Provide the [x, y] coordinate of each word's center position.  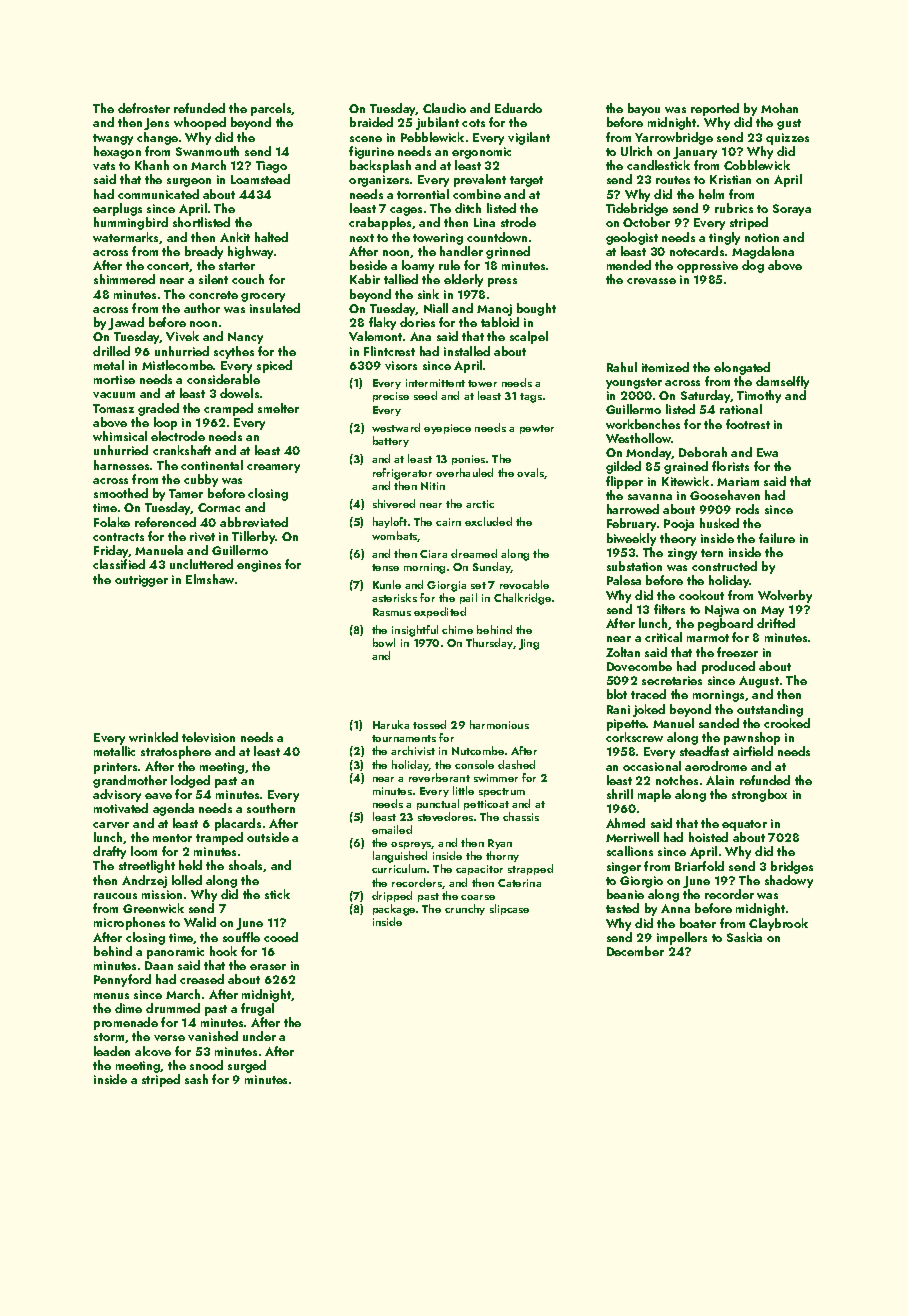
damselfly [782, 382]
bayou [644, 109]
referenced [165, 522]
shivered [394, 503]
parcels [271, 109]
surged [247, 1066]
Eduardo [518, 108]
